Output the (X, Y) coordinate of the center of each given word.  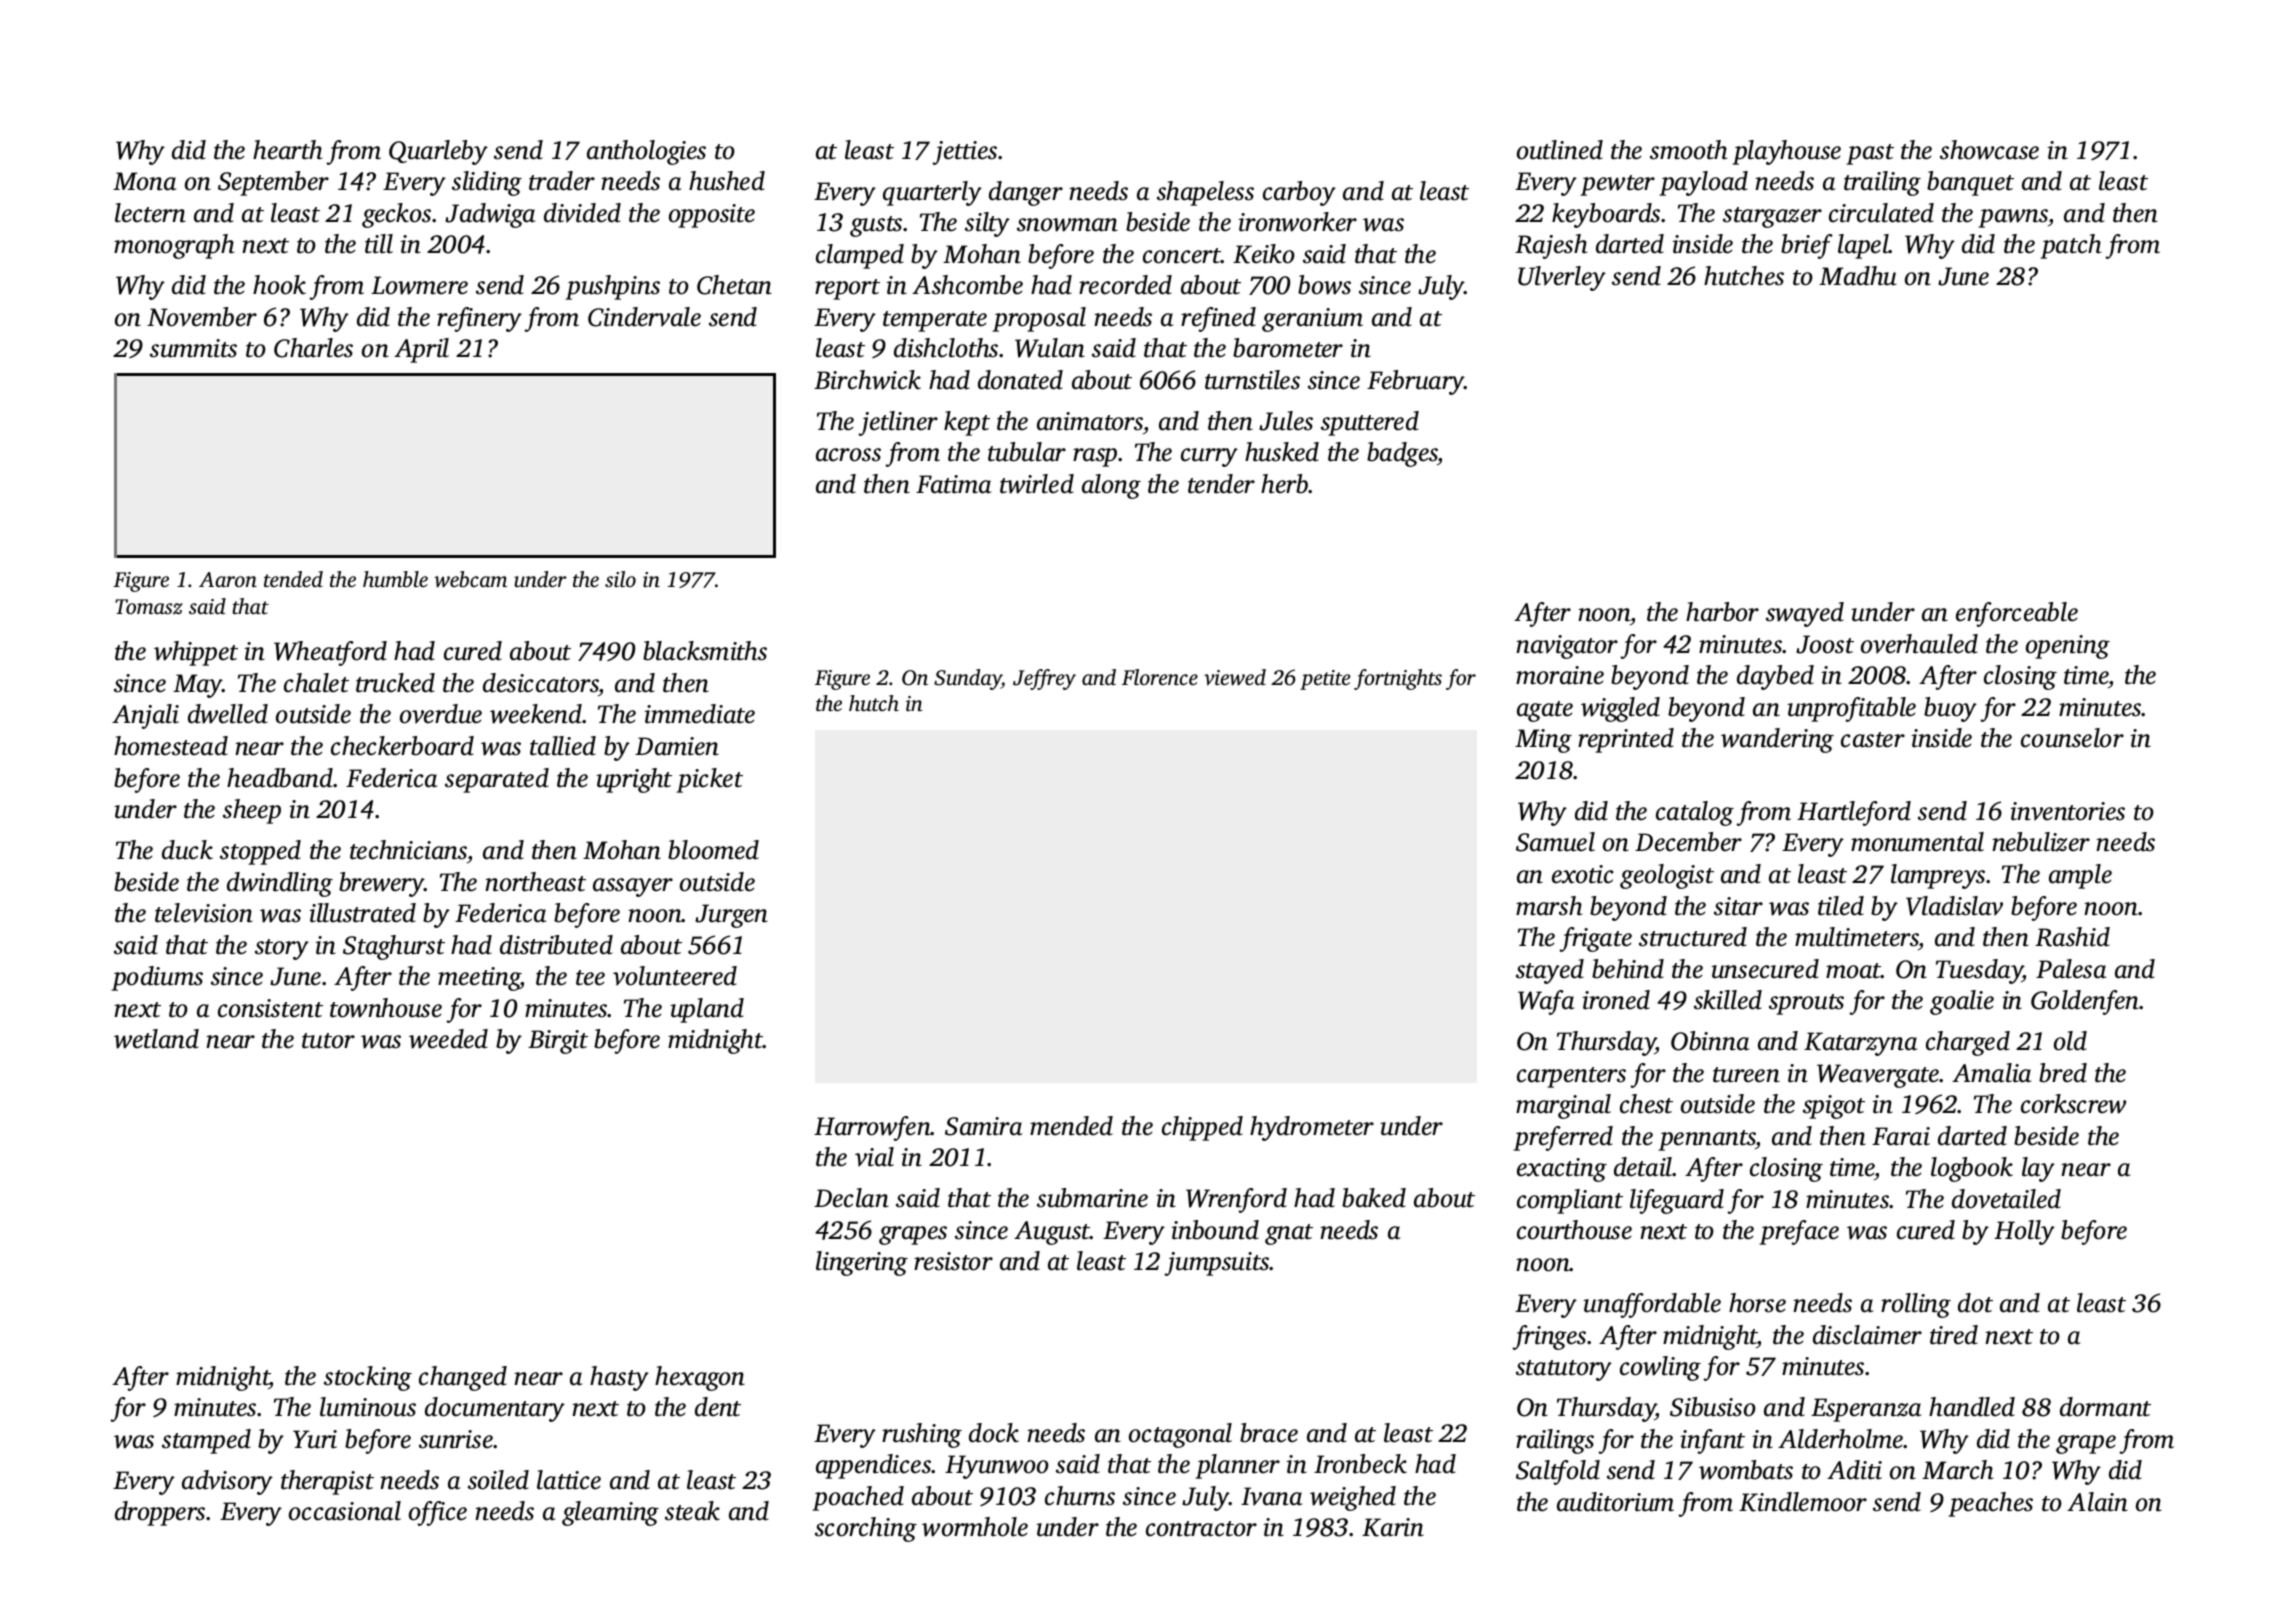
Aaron (228, 579)
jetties (964, 153)
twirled (1037, 484)
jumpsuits (1217, 1264)
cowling (1660, 1368)
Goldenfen (2085, 1002)
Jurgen (731, 916)
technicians (408, 850)
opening (2068, 647)
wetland (156, 1039)
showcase (1989, 150)
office (438, 1513)
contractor (1201, 1529)
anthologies (646, 152)
